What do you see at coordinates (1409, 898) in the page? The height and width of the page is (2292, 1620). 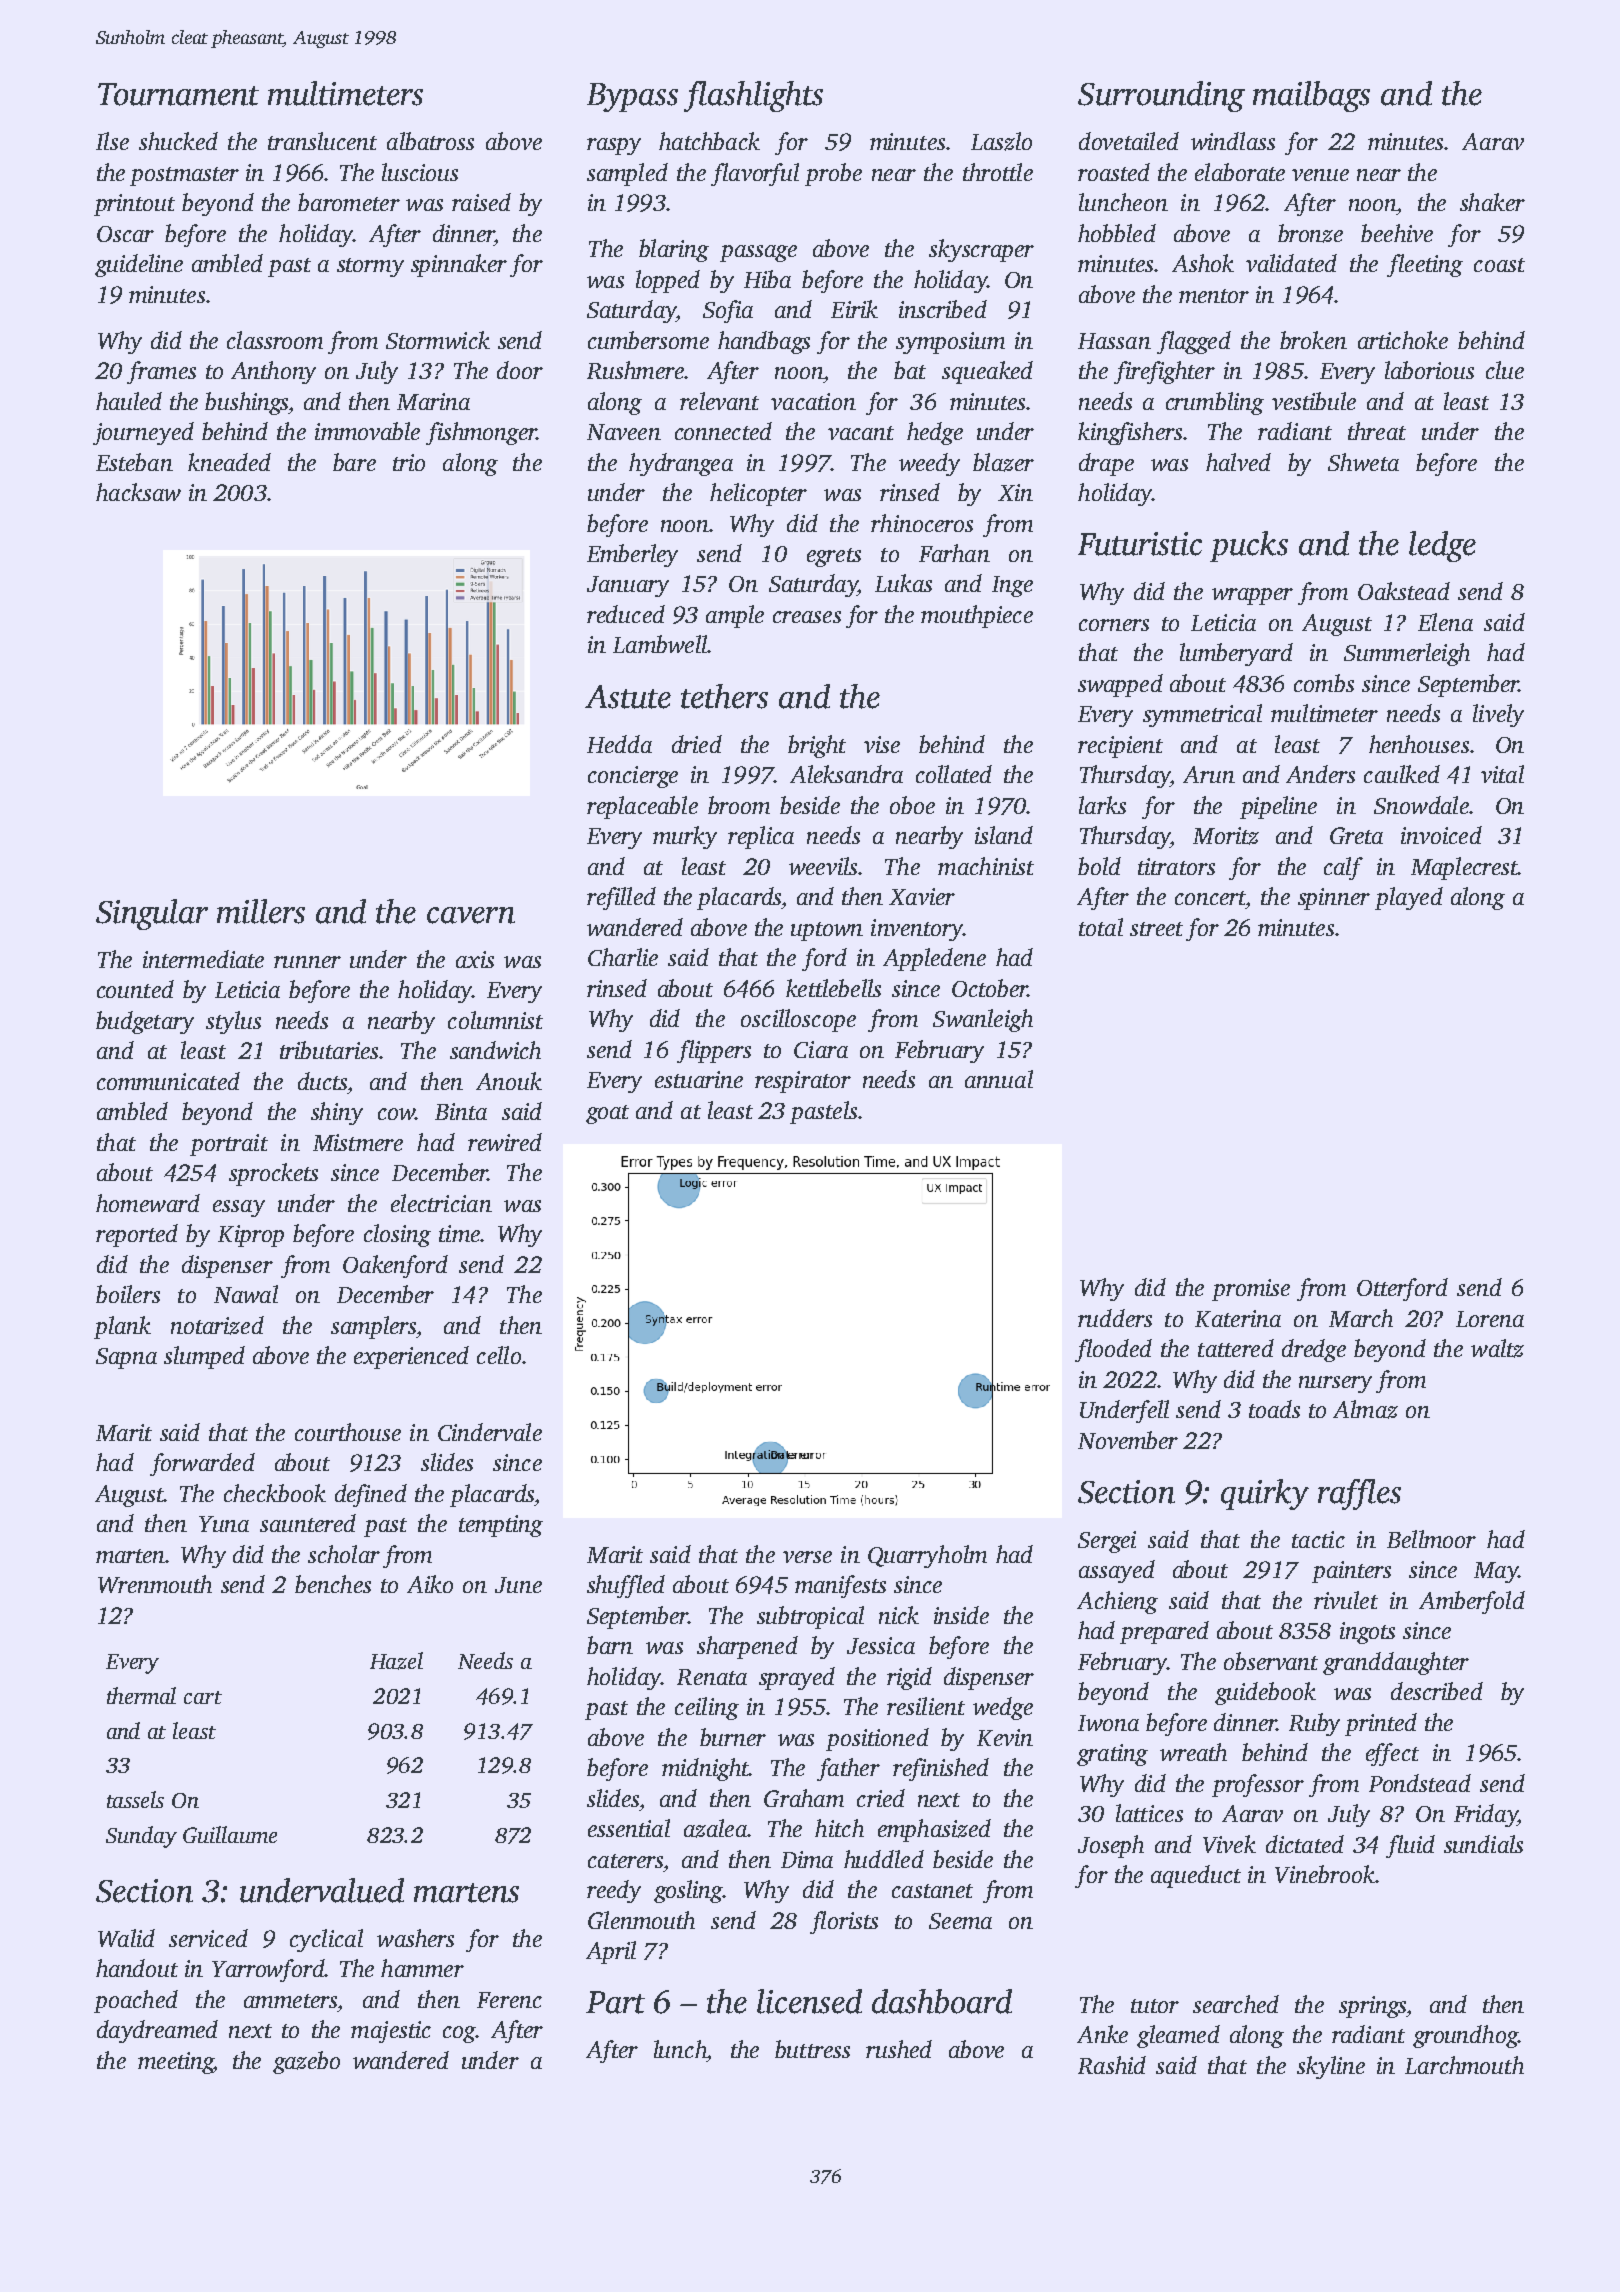 I see `played` at bounding box center [1409, 898].
